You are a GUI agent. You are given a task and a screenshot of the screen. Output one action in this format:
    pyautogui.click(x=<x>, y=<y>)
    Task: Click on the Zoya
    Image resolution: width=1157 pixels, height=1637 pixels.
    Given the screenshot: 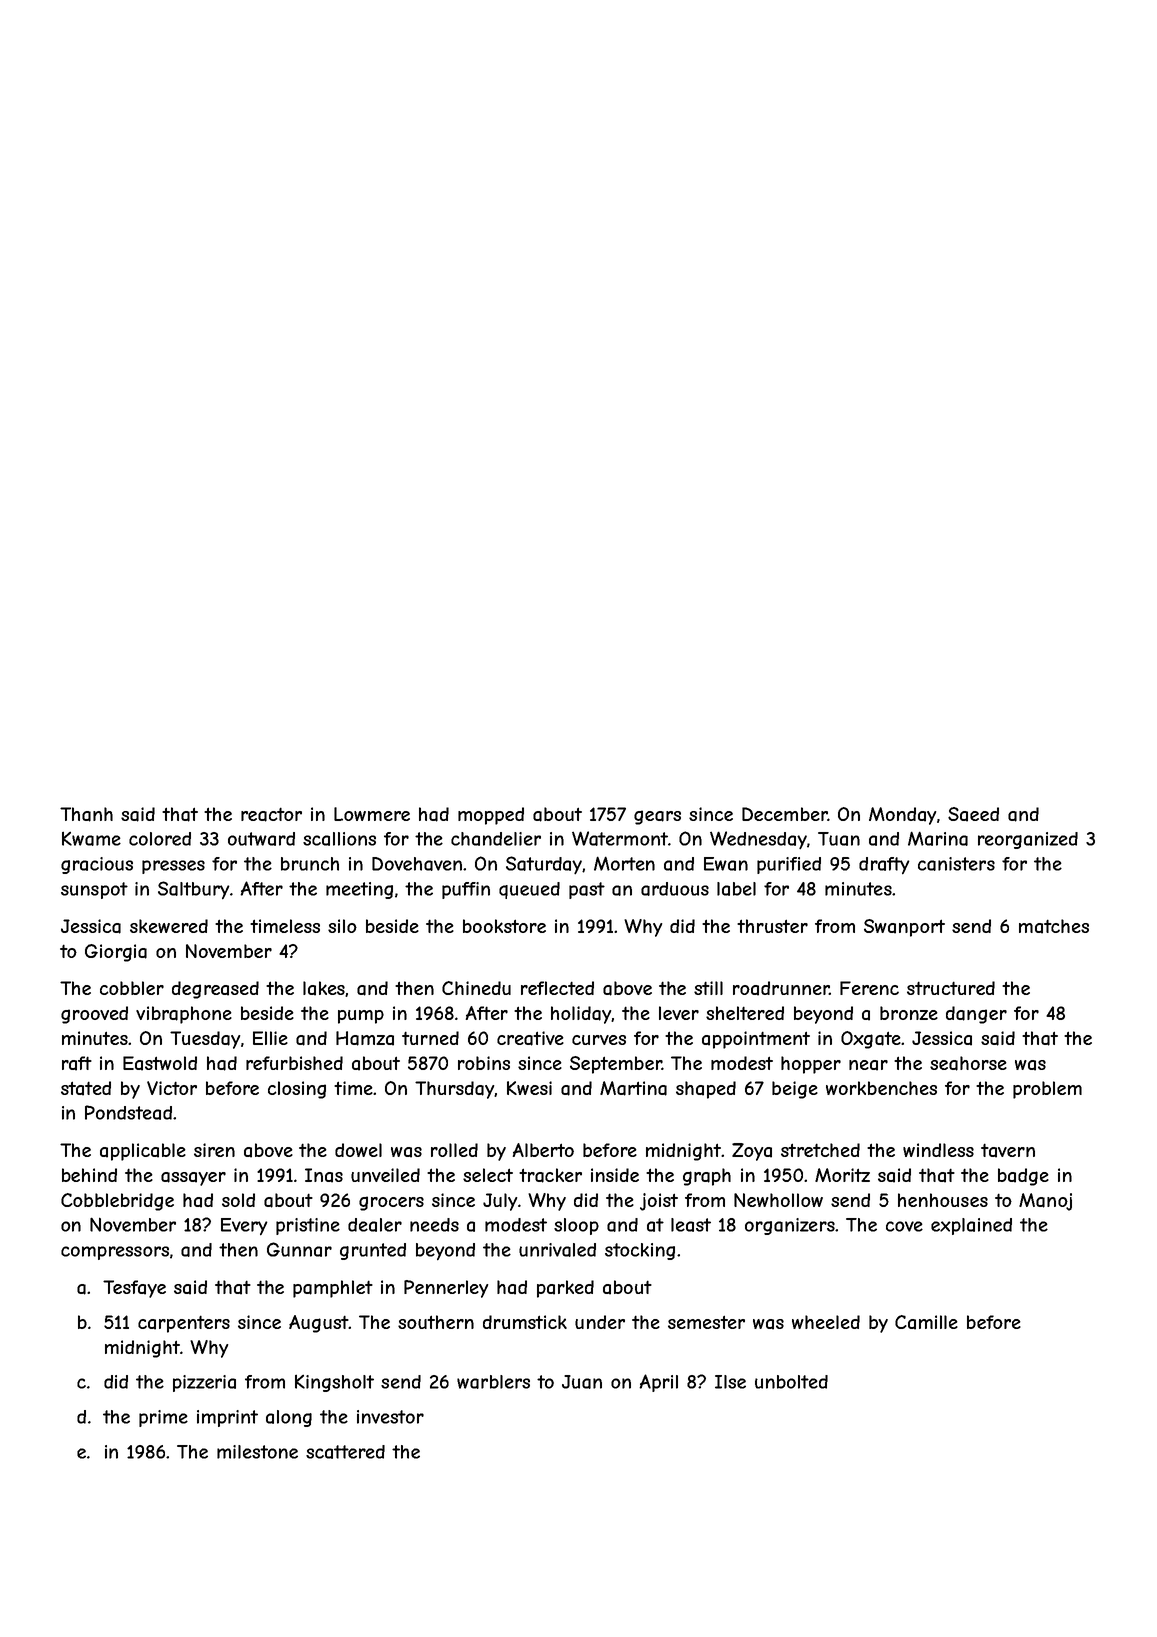 What is the action you would take?
    pyautogui.click(x=752, y=1152)
